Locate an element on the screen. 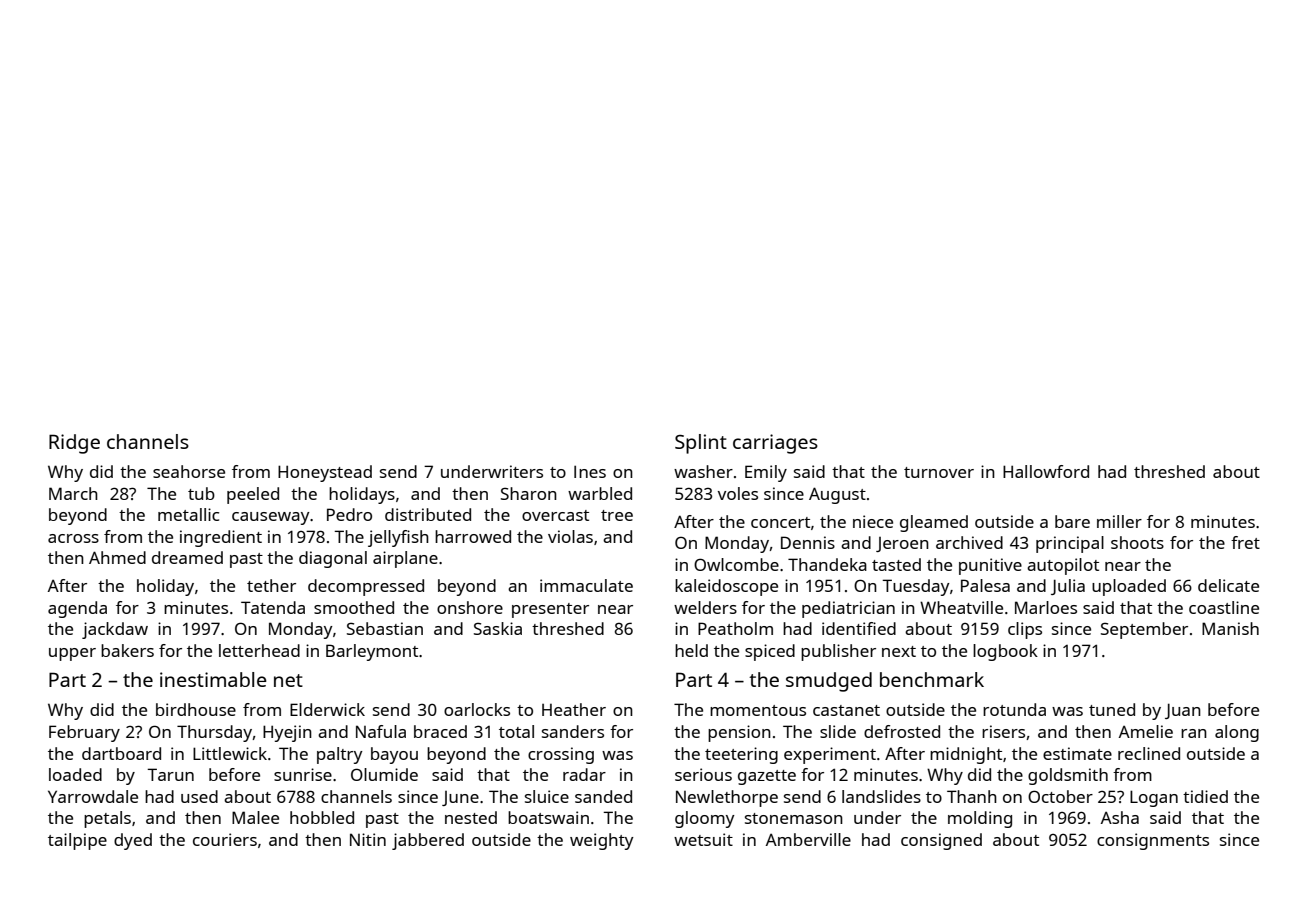  radar is located at coordinates (584, 774).
